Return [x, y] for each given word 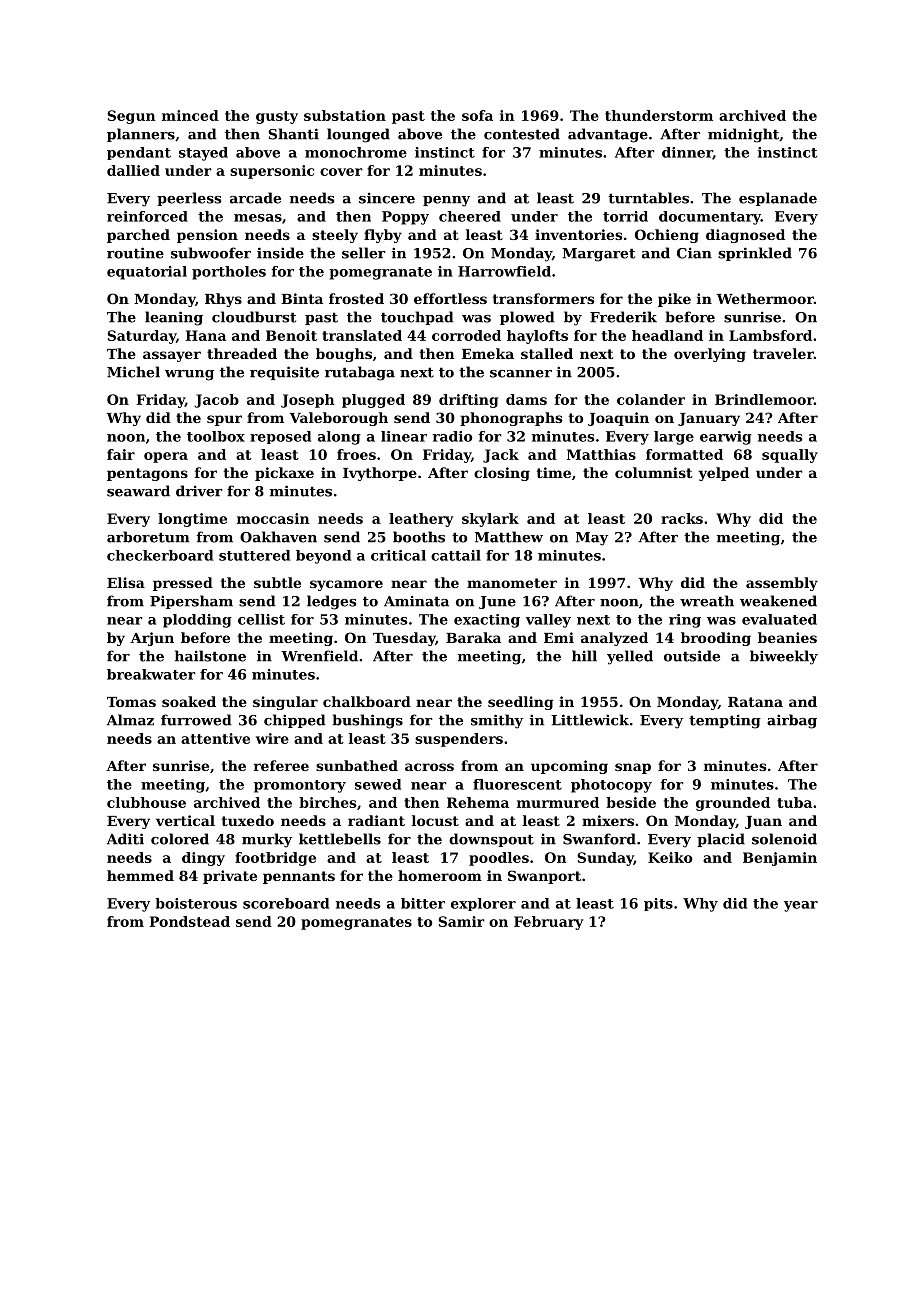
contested [522, 134]
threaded [242, 353]
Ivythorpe [380, 474]
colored [180, 839]
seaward [138, 491]
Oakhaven [278, 537]
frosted [356, 298]
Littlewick [590, 720]
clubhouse [146, 802]
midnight [743, 135]
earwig [726, 438]
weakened [778, 601]
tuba [794, 802]
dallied [133, 170]
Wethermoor [765, 298]
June [497, 602]
